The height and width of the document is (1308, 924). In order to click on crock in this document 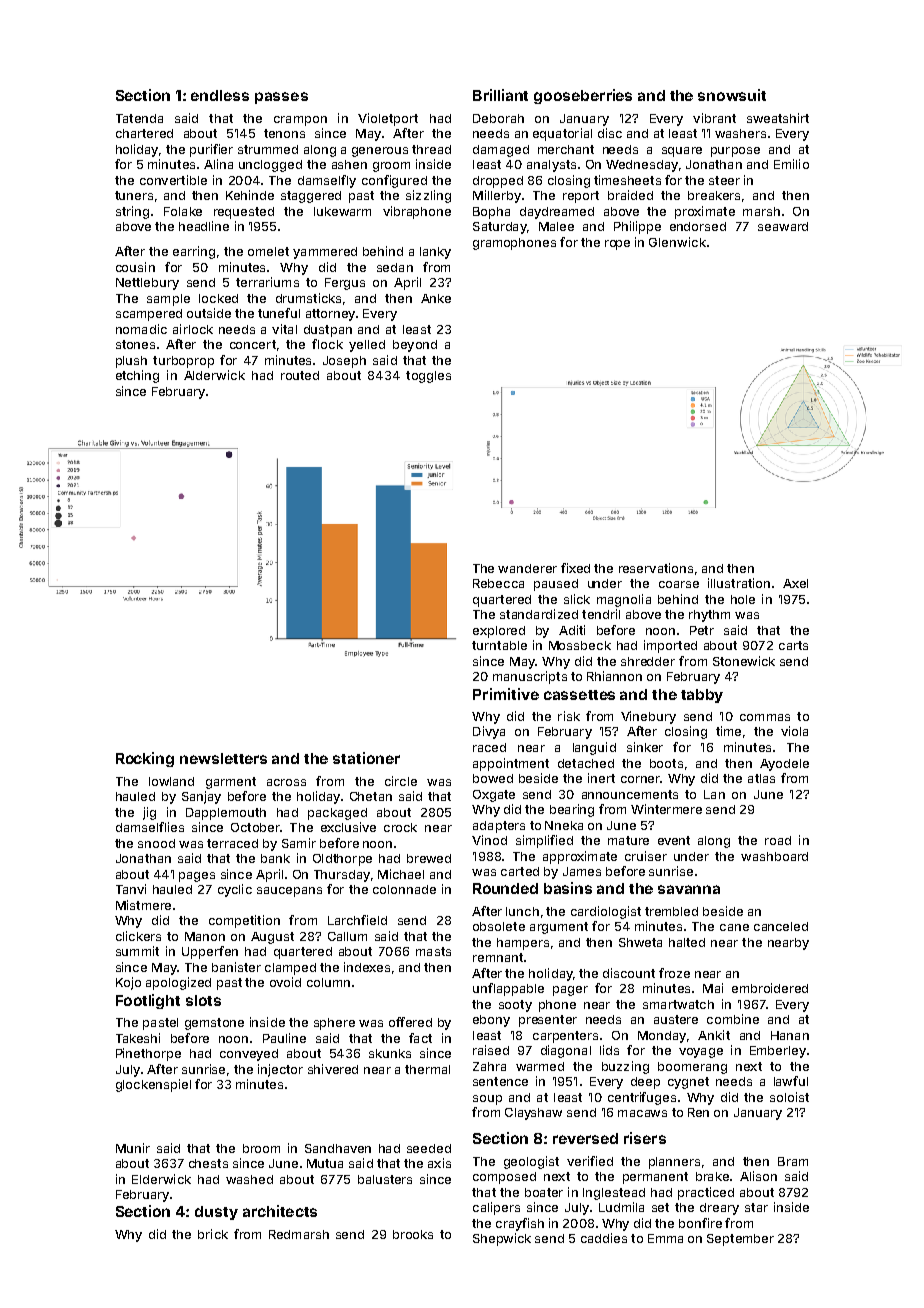, I will do `click(400, 827)`.
